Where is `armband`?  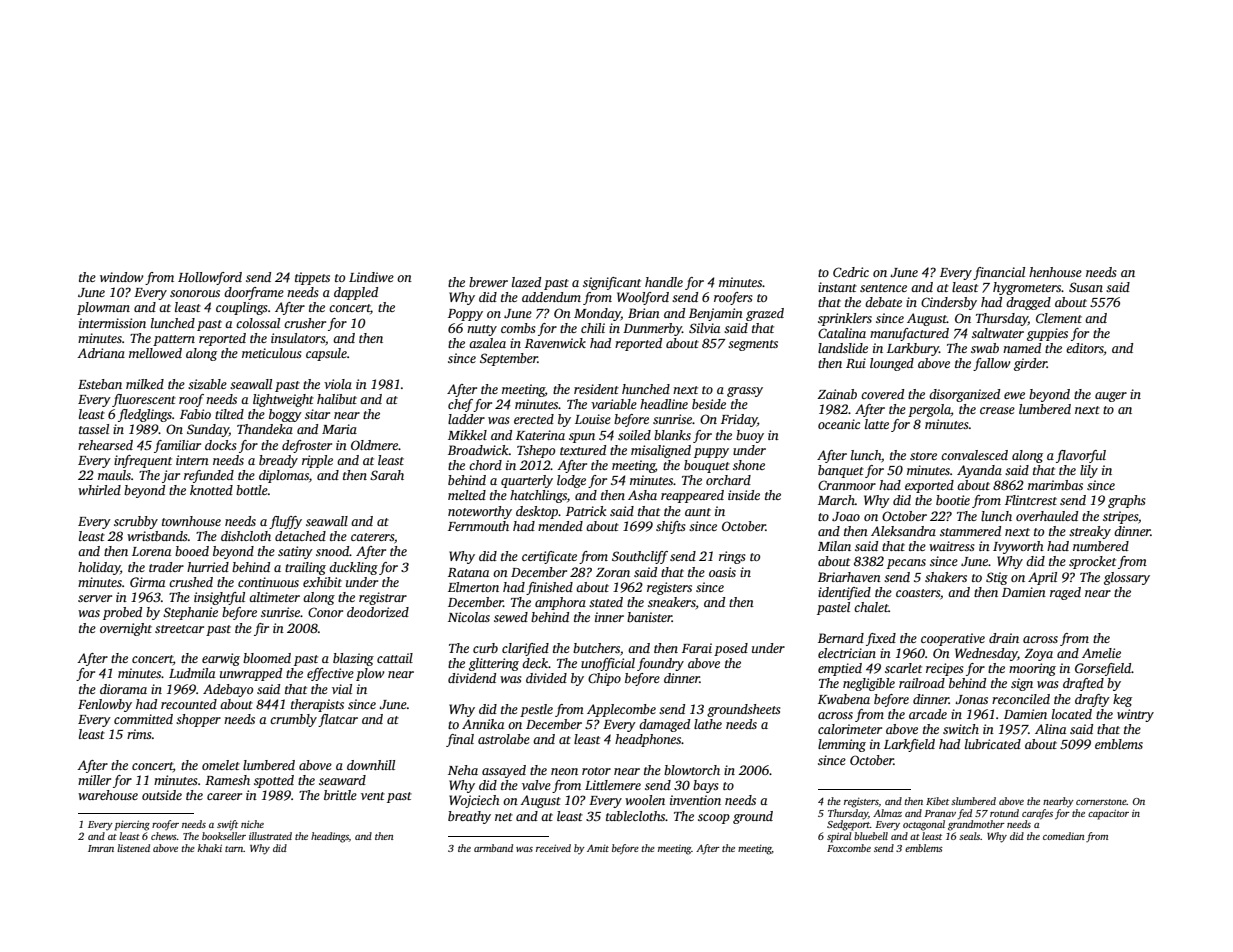 armband is located at coordinates (493, 848).
